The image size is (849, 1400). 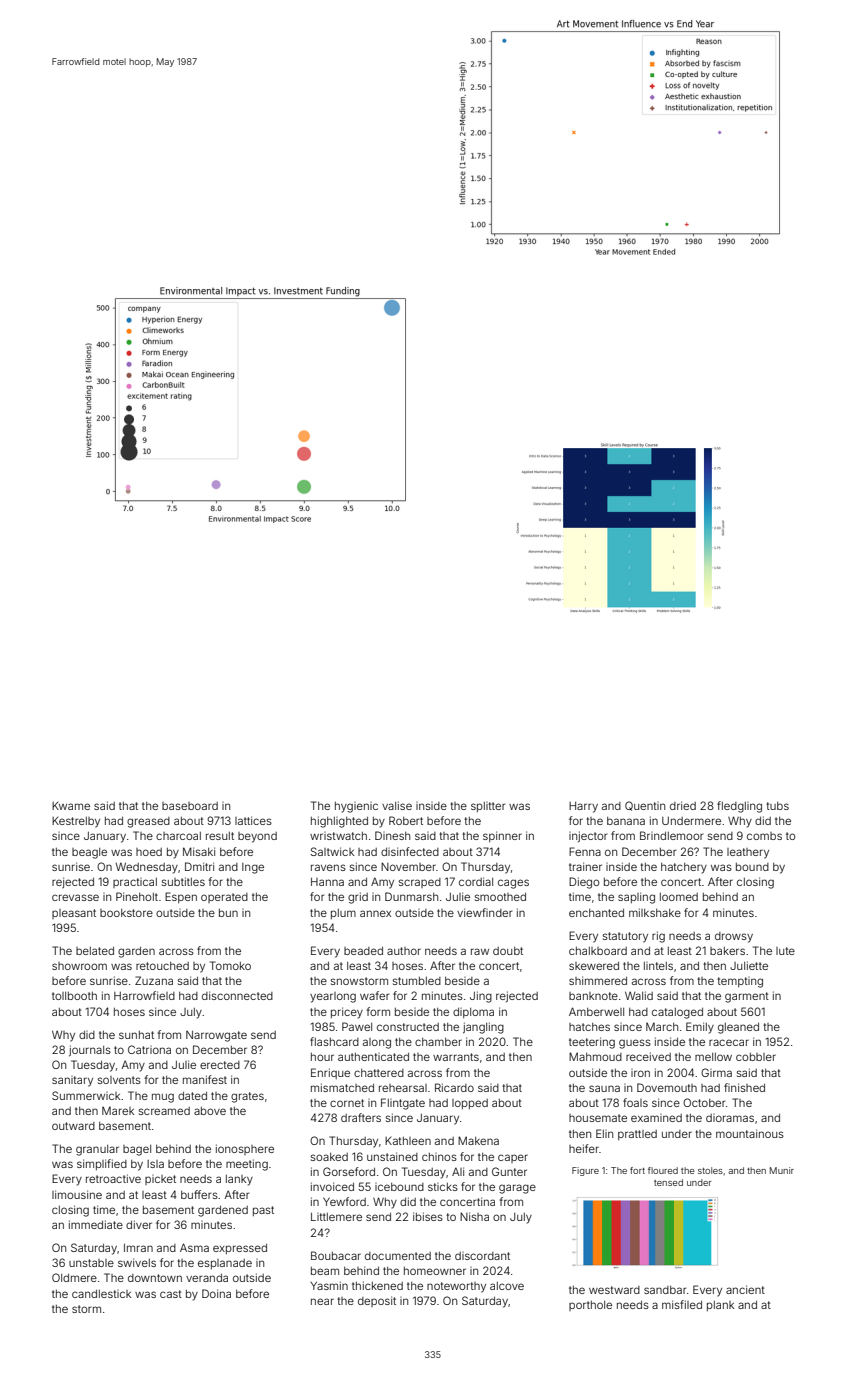 I want to click on near, so click(x=322, y=1301).
